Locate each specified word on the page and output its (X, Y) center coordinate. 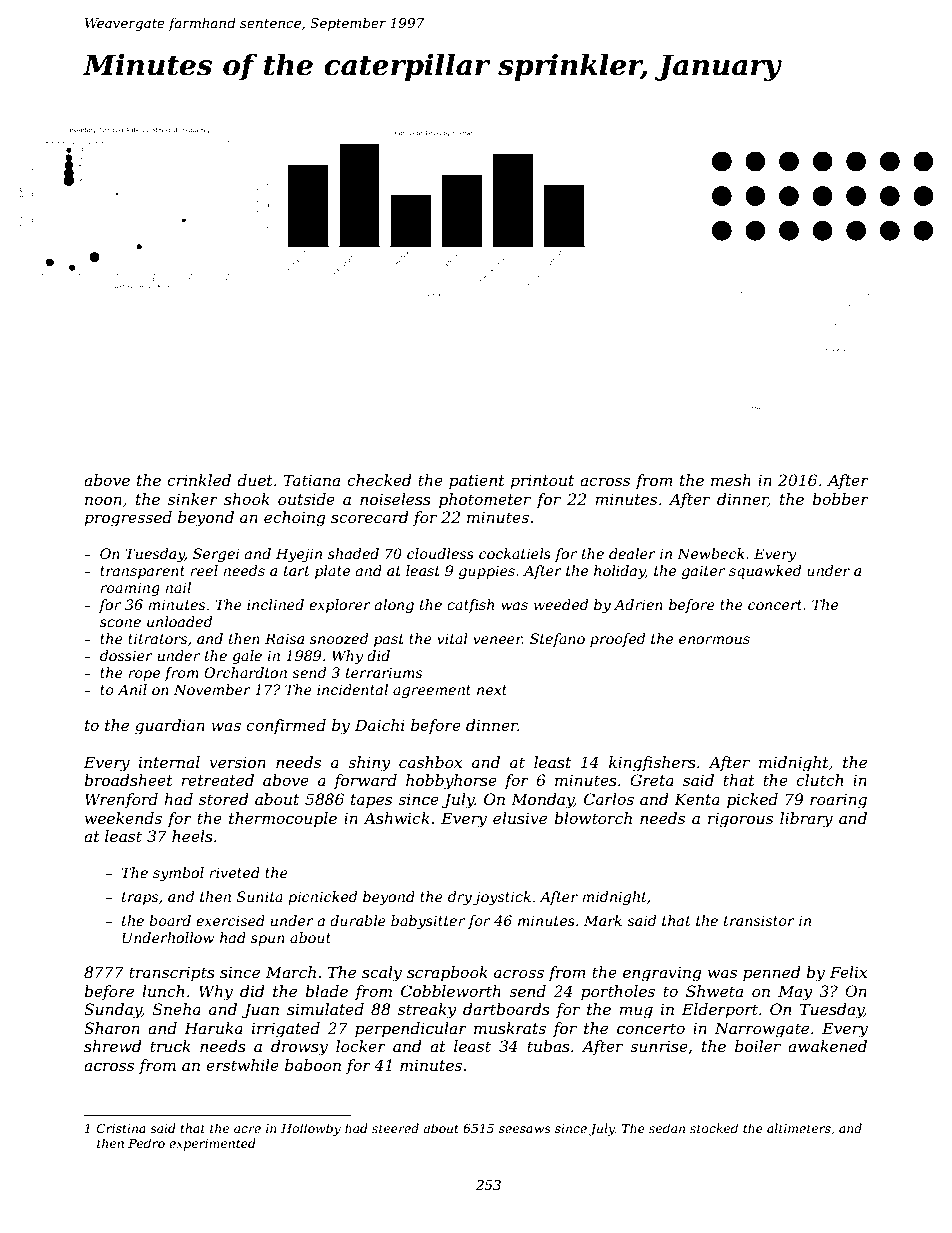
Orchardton (245, 672)
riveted (234, 872)
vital (452, 638)
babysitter (428, 922)
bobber (840, 499)
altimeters (799, 1128)
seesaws (525, 1129)
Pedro (146, 1143)
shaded (353, 553)
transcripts (172, 973)
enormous (714, 640)
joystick (502, 898)
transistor (759, 920)
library (806, 820)
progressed (128, 519)
